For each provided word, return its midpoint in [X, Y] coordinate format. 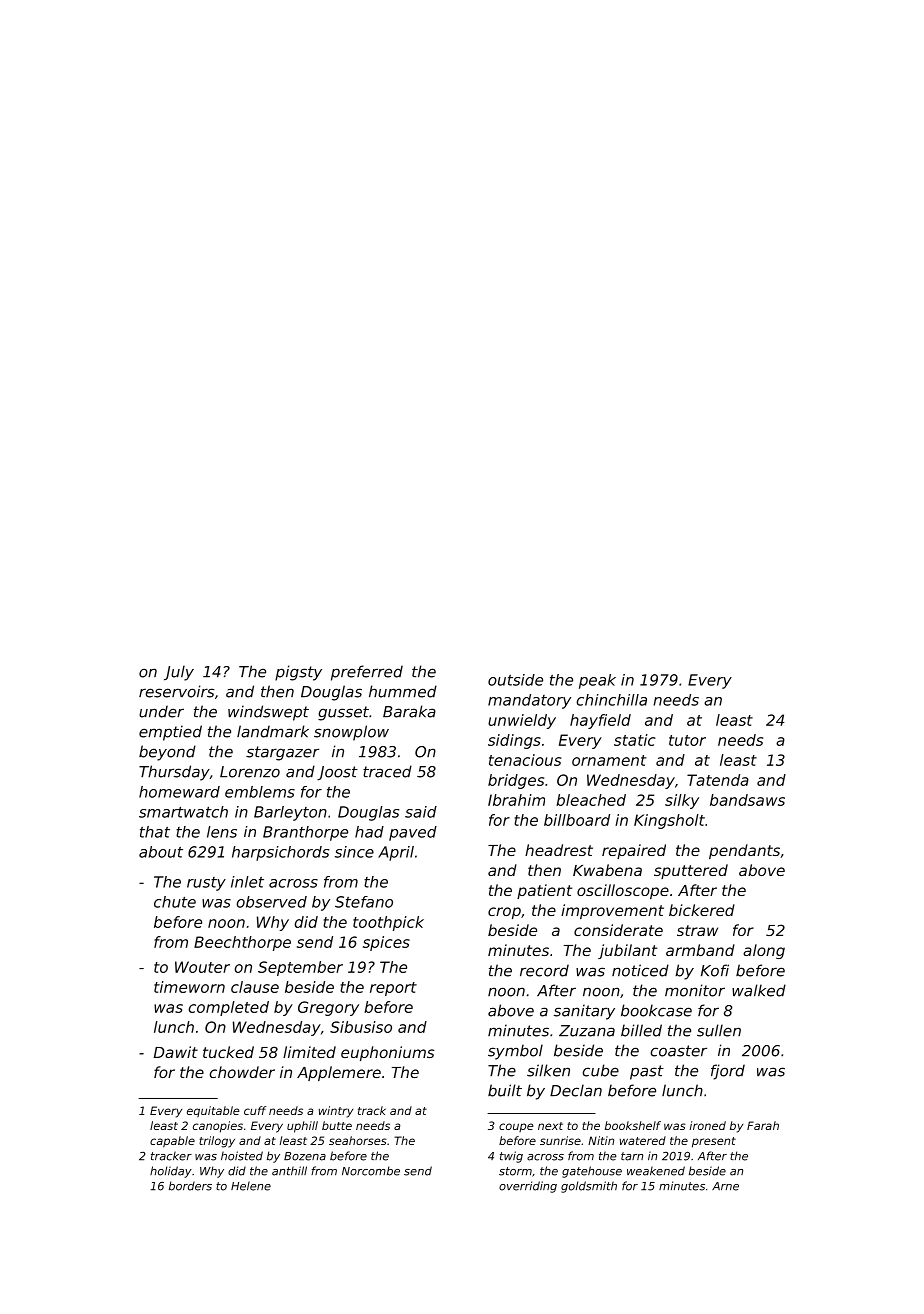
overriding [528, 1187]
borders [190, 1186]
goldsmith [589, 1187]
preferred [367, 673]
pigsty [298, 673]
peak [597, 681]
